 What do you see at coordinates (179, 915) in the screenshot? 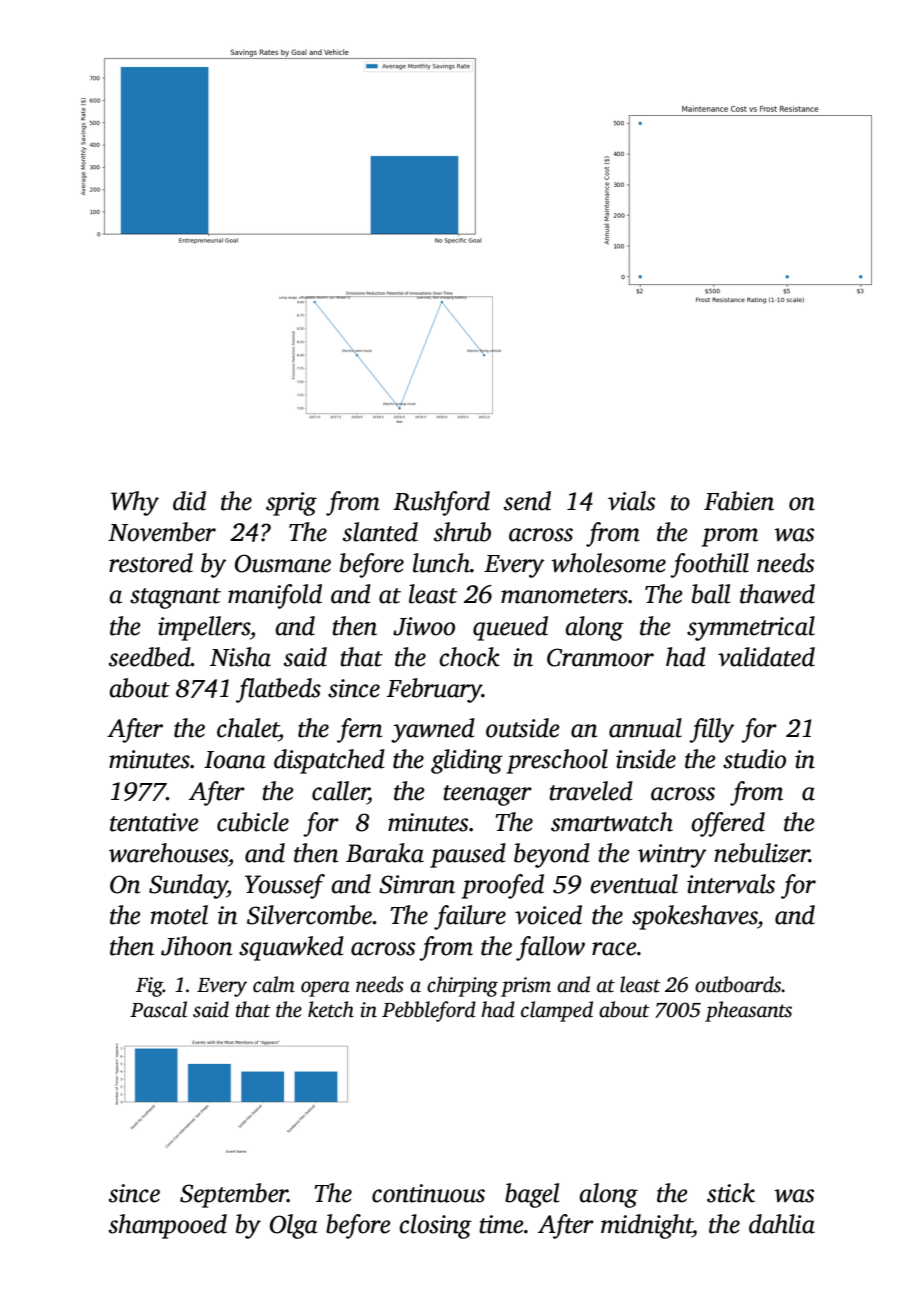
I see `motel` at bounding box center [179, 915].
